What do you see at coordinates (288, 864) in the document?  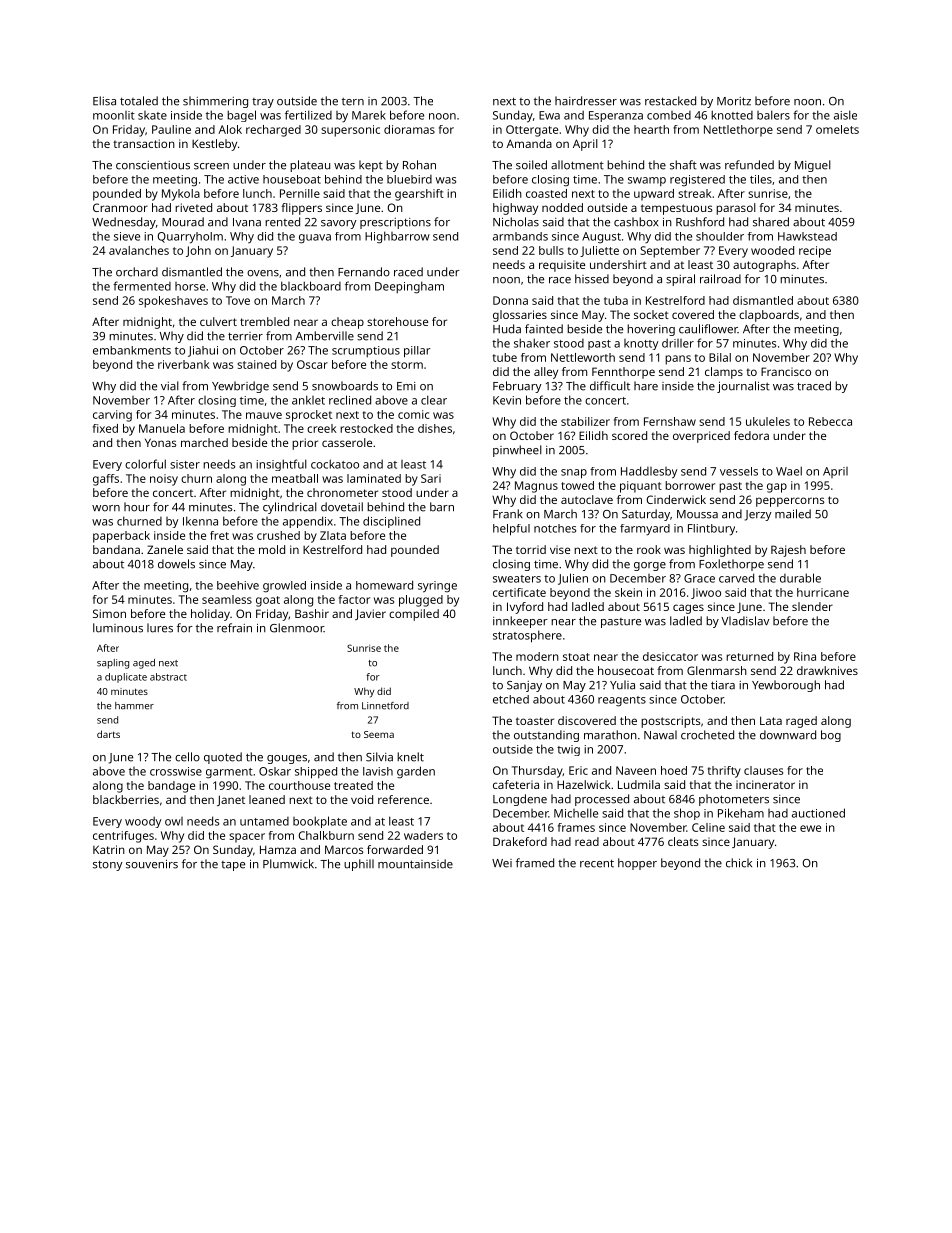 I see `Plumwick` at bounding box center [288, 864].
